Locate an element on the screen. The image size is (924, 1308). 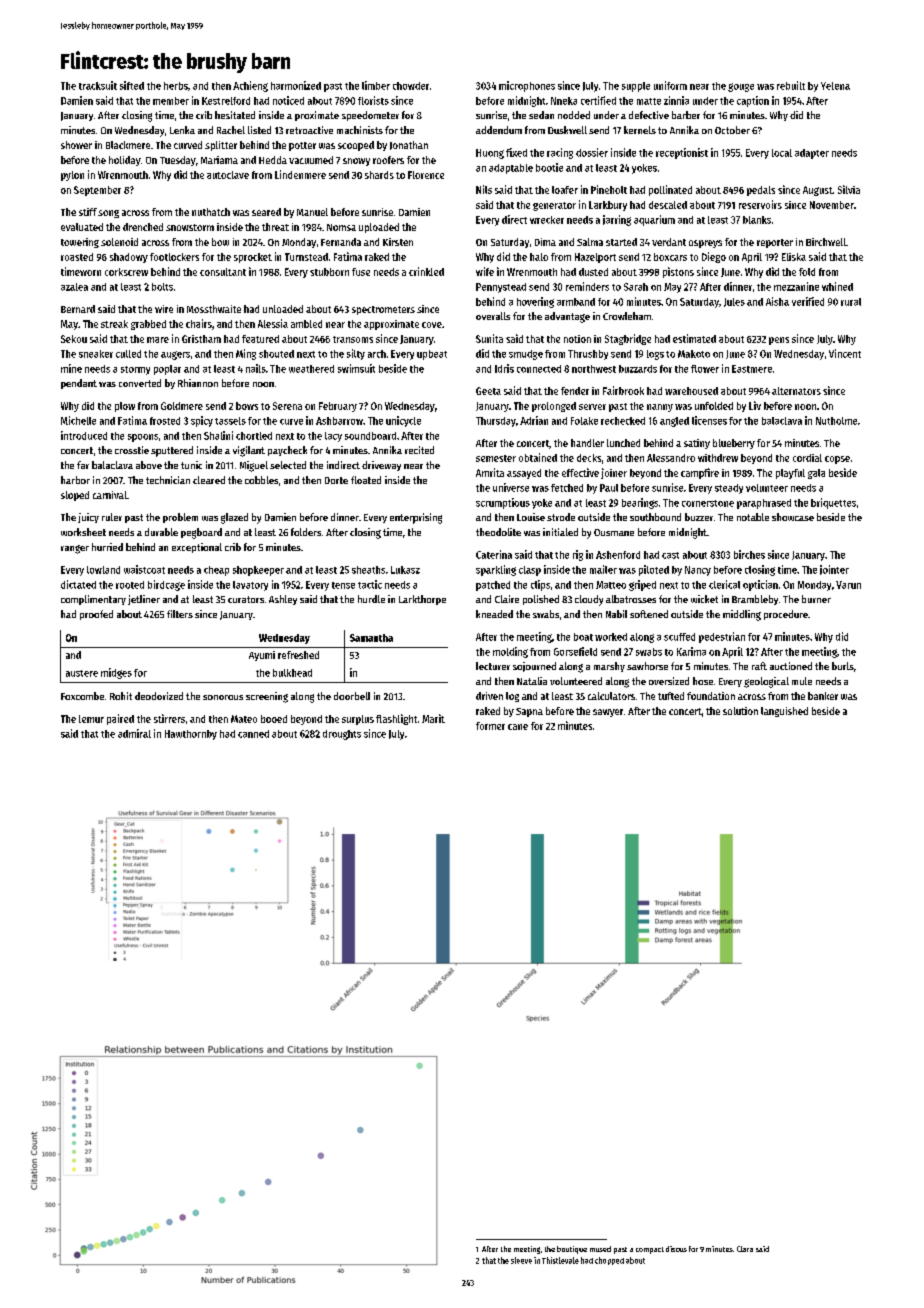
Brambleby is located at coordinates (755, 600).
